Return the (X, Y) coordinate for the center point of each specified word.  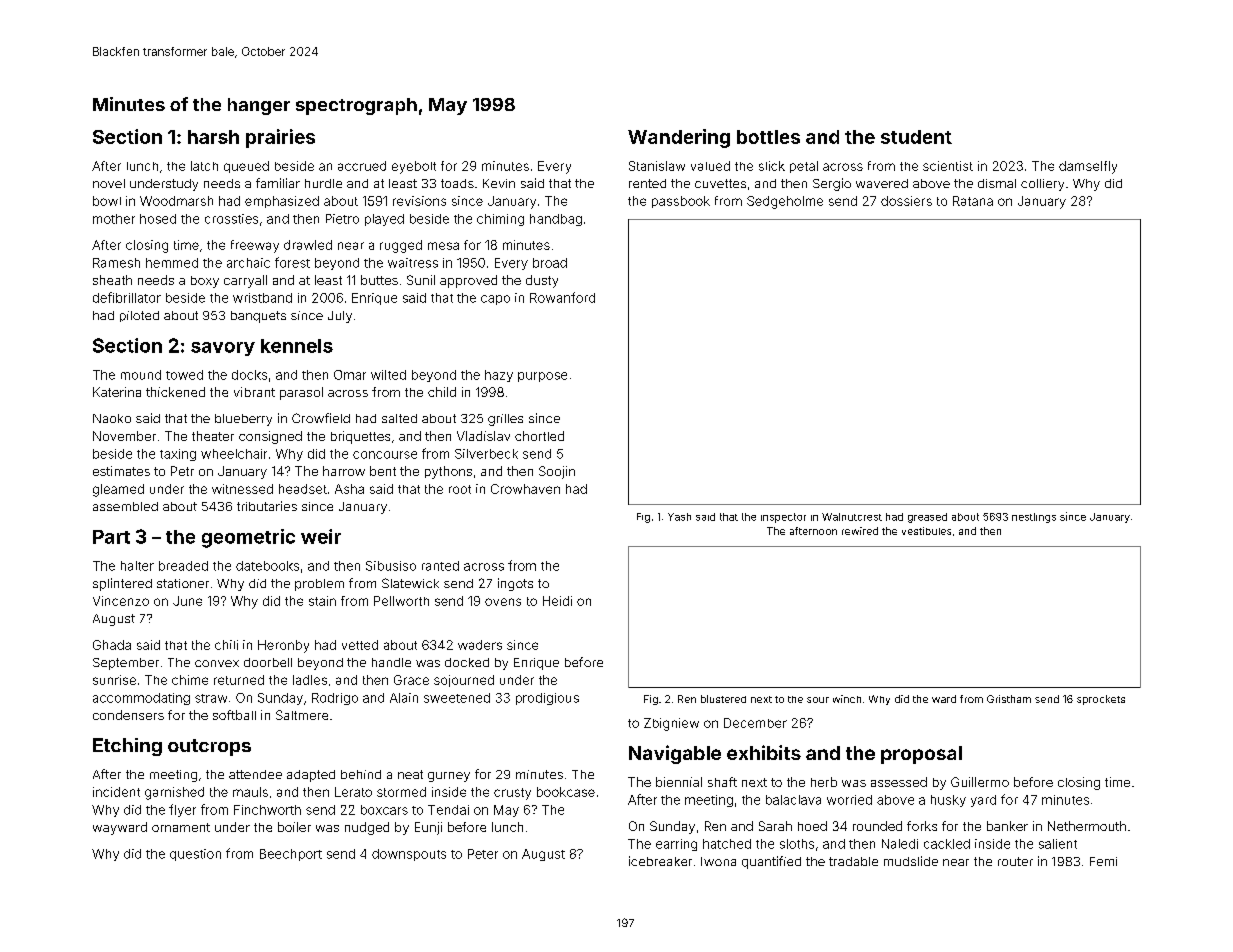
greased (927, 518)
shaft (722, 782)
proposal (921, 755)
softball (234, 715)
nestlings (1034, 518)
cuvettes (720, 183)
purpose (542, 377)
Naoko (112, 418)
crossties (231, 219)
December (755, 723)
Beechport (291, 855)
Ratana (973, 201)
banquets (258, 317)
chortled (539, 436)
